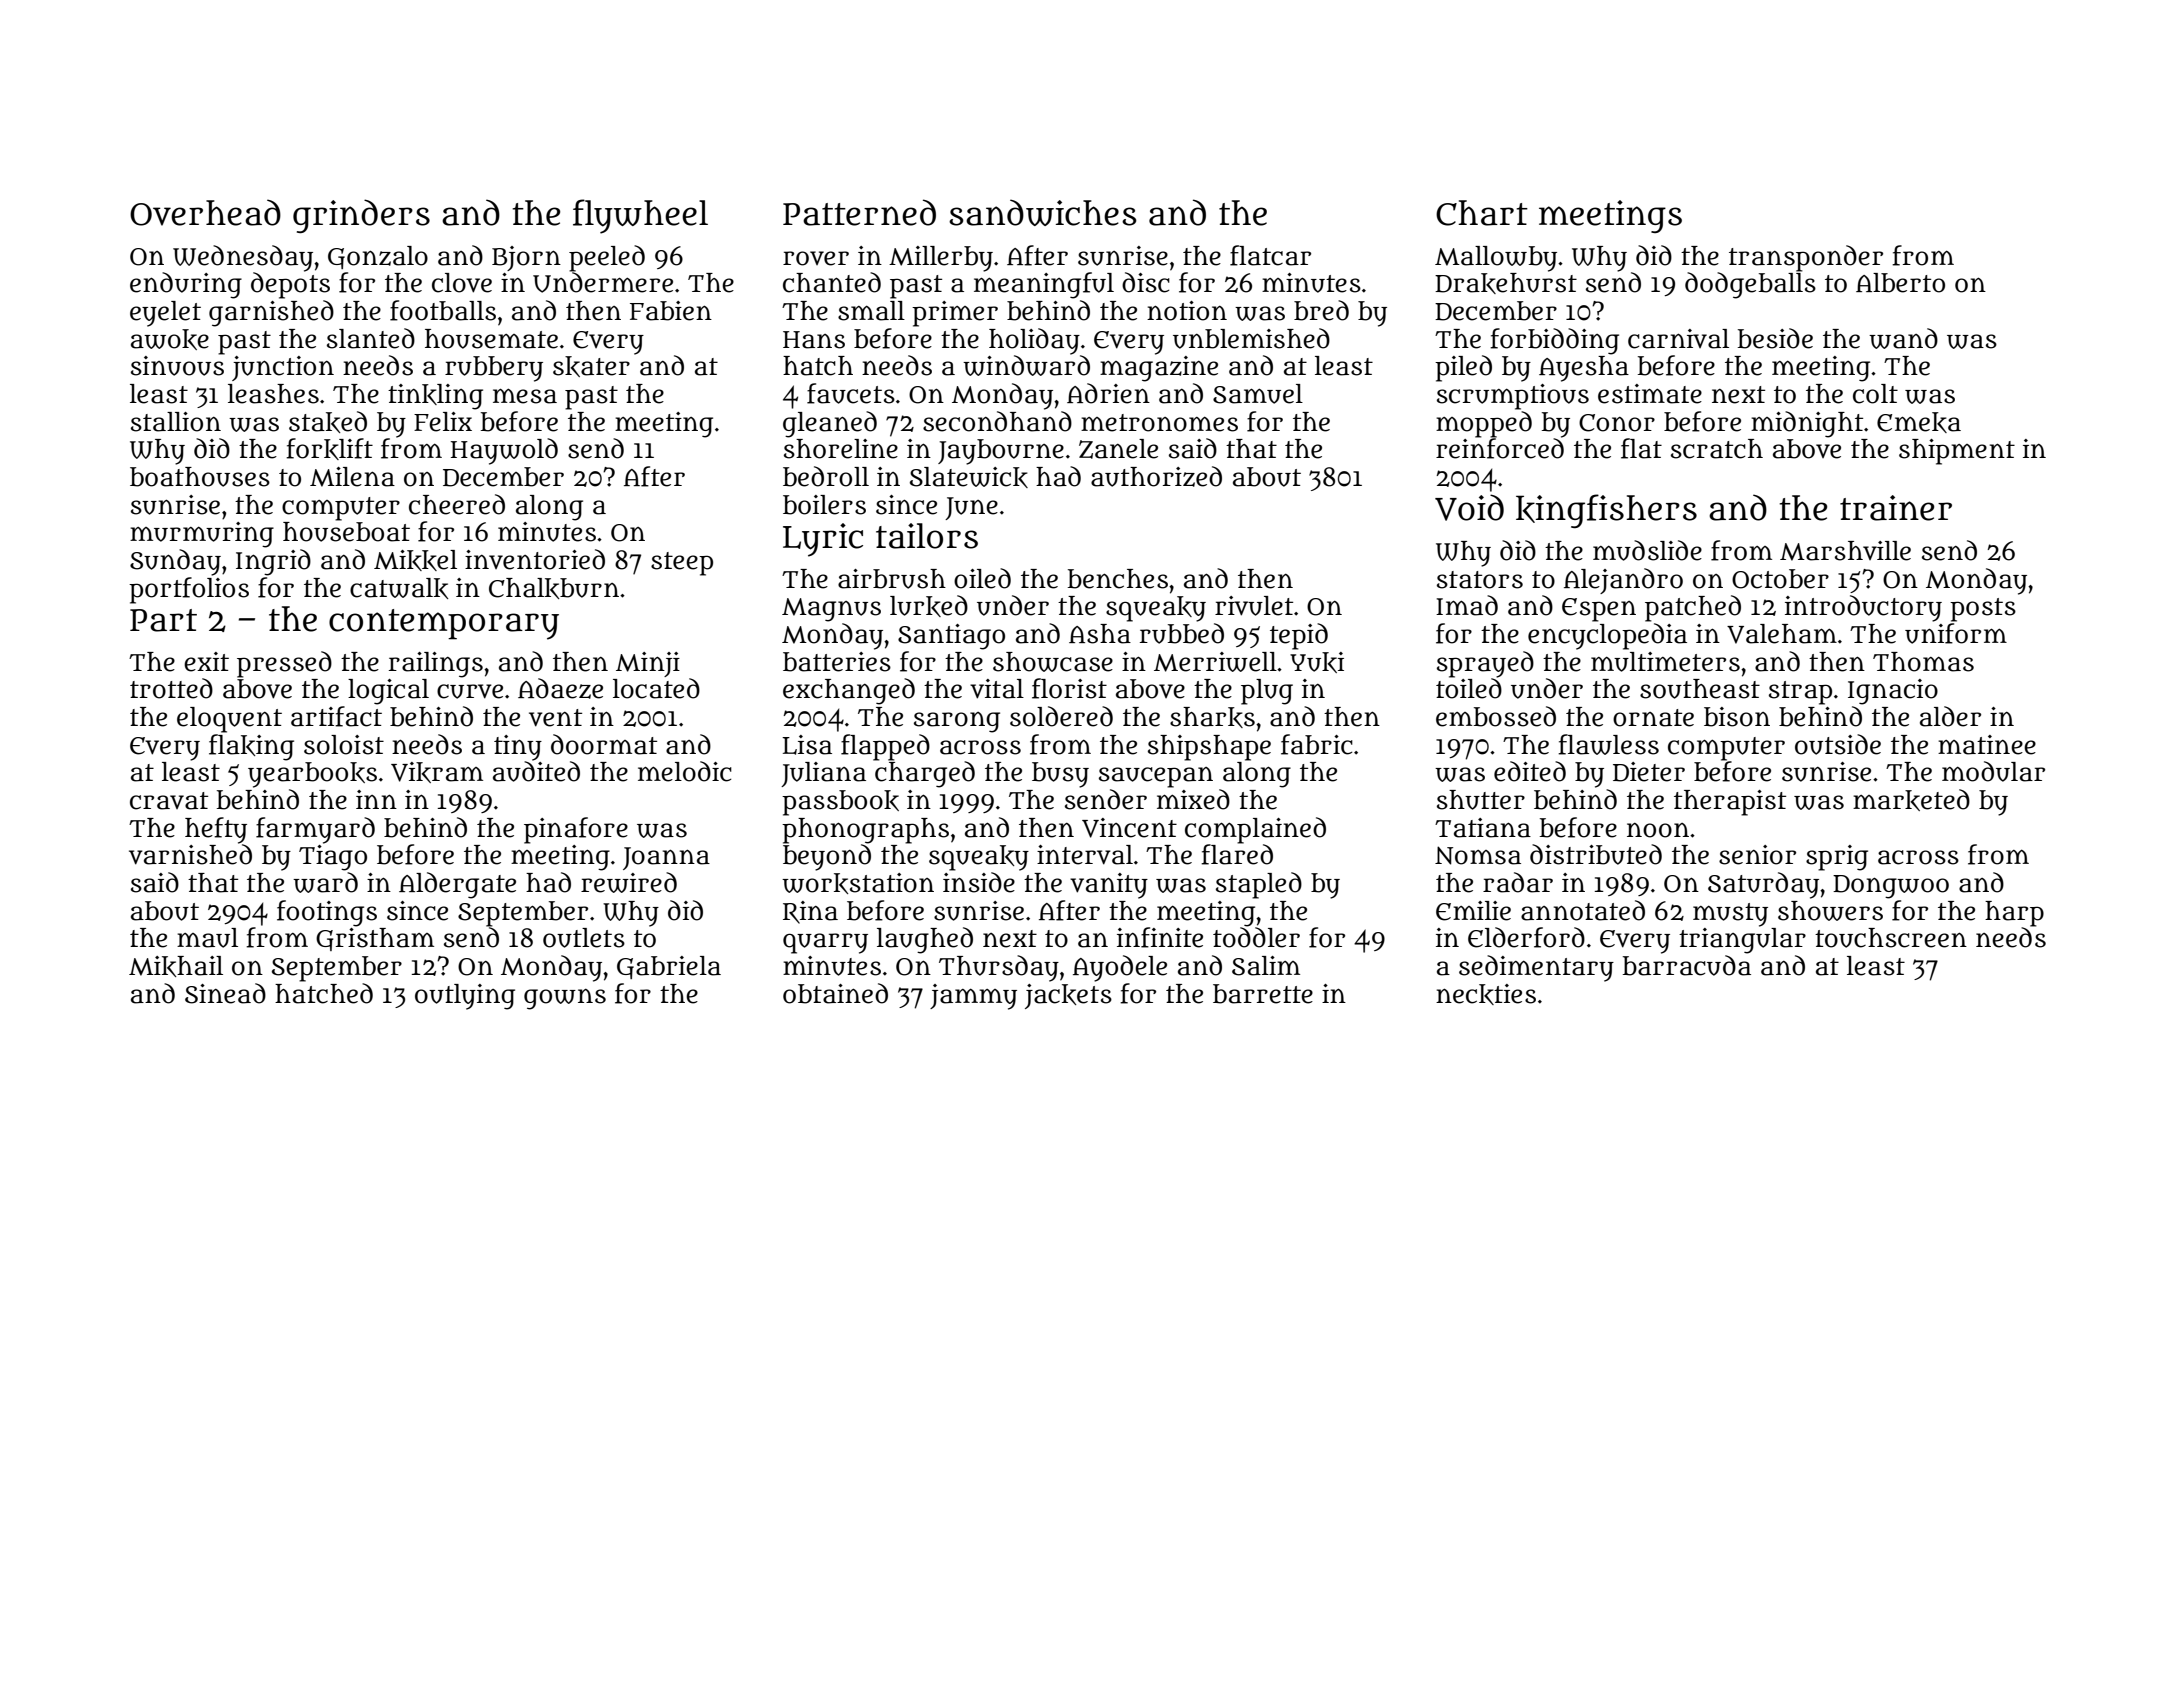 This screenshot has width=2178, height=1683. Describe the element at coordinates (1678, 339) in the screenshot. I see `carnival` at that location.
